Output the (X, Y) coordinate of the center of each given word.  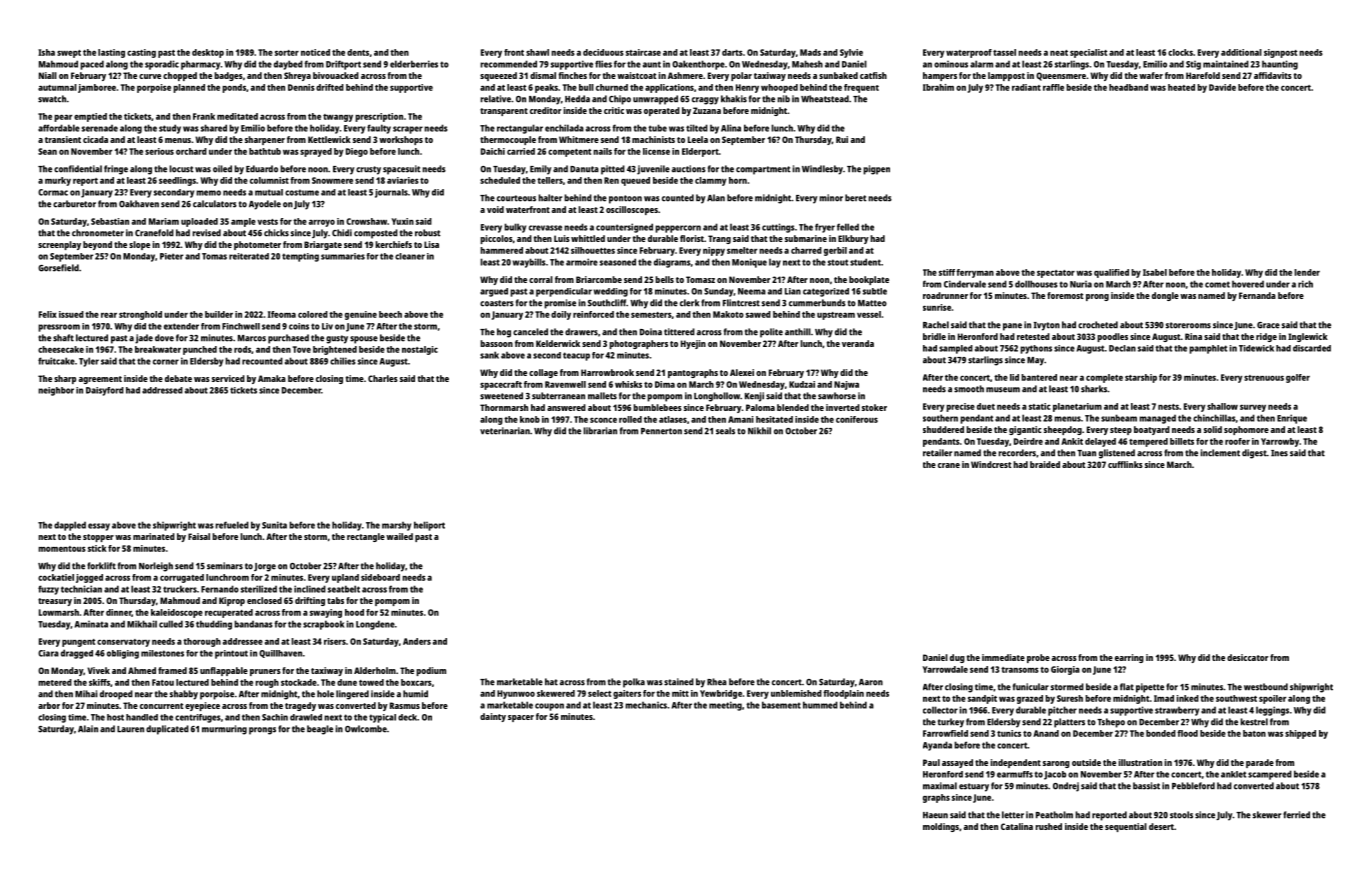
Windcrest (991, 464)
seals (725, 431)
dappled (70, 526)
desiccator (1247, 657)
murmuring (224, 730)
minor (831, 198)
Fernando (220, 589)
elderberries (414, 64)
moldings (941, 827)
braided (1045, 464)
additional (1241, 52)
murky (58, 181)
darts (732, 52)
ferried (1296, 815)
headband (1128, 87)
